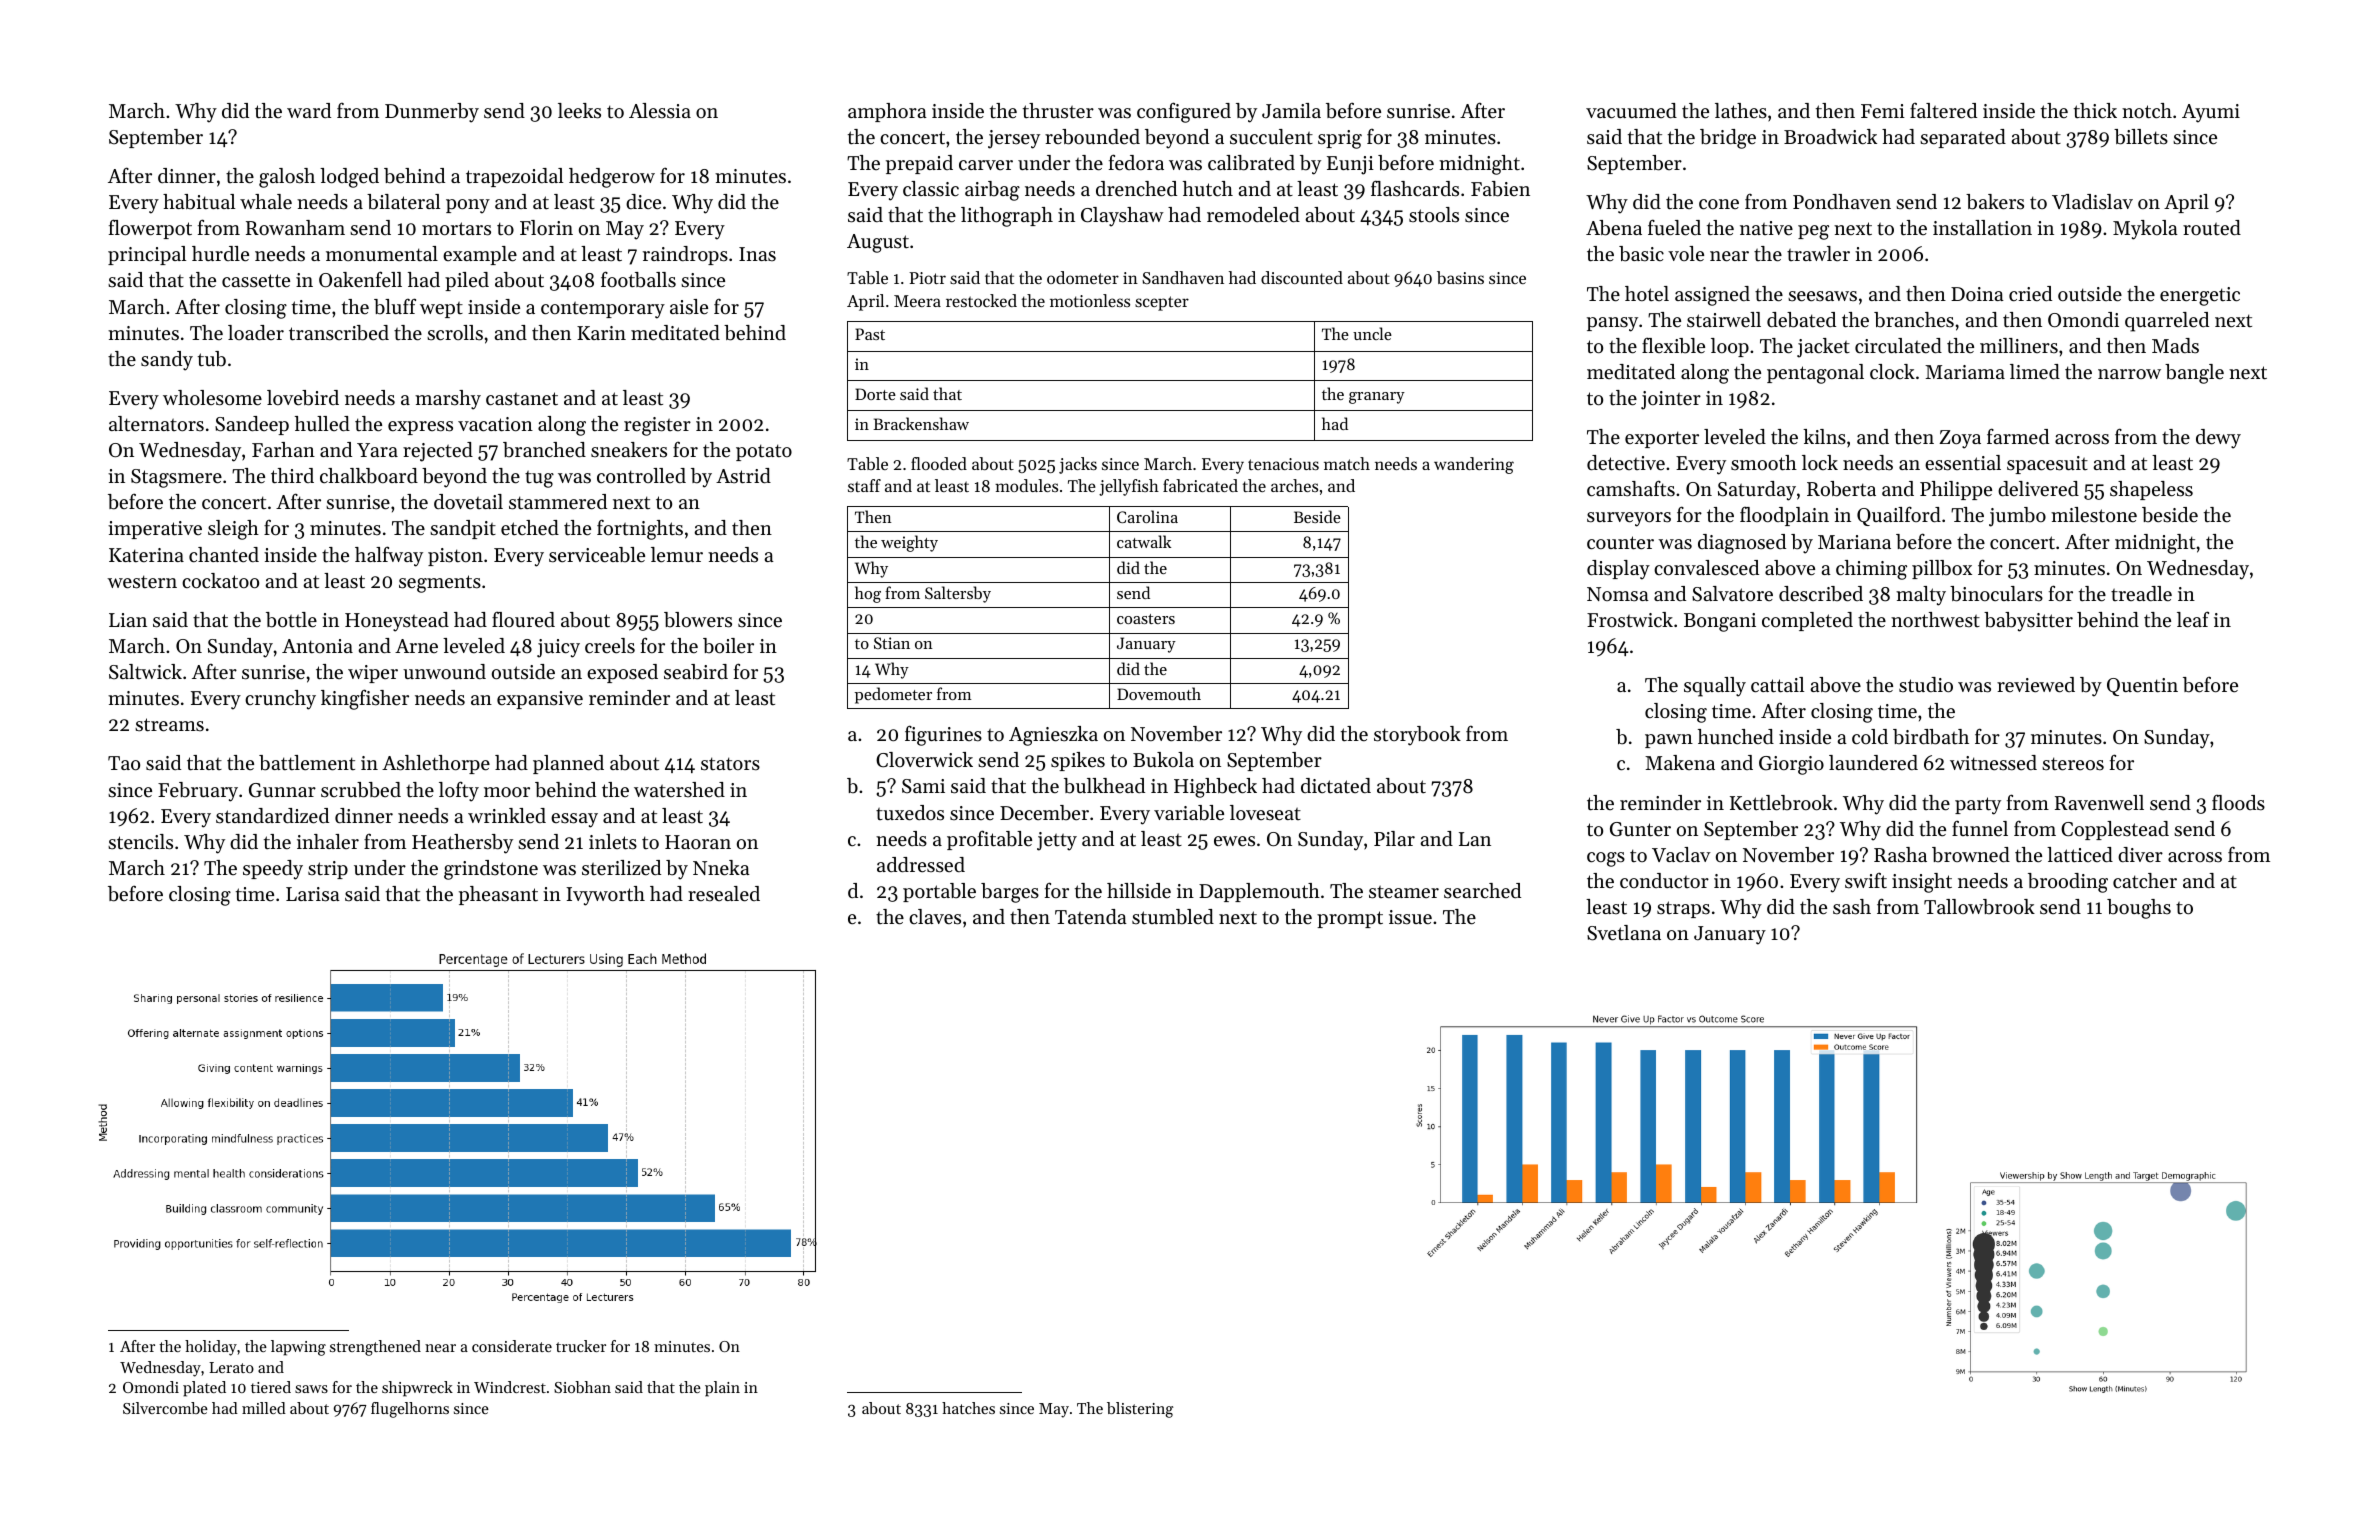  Describe the element at coordinates (605, 896) in the screenshot. I see `Ivyworth` at that location.
